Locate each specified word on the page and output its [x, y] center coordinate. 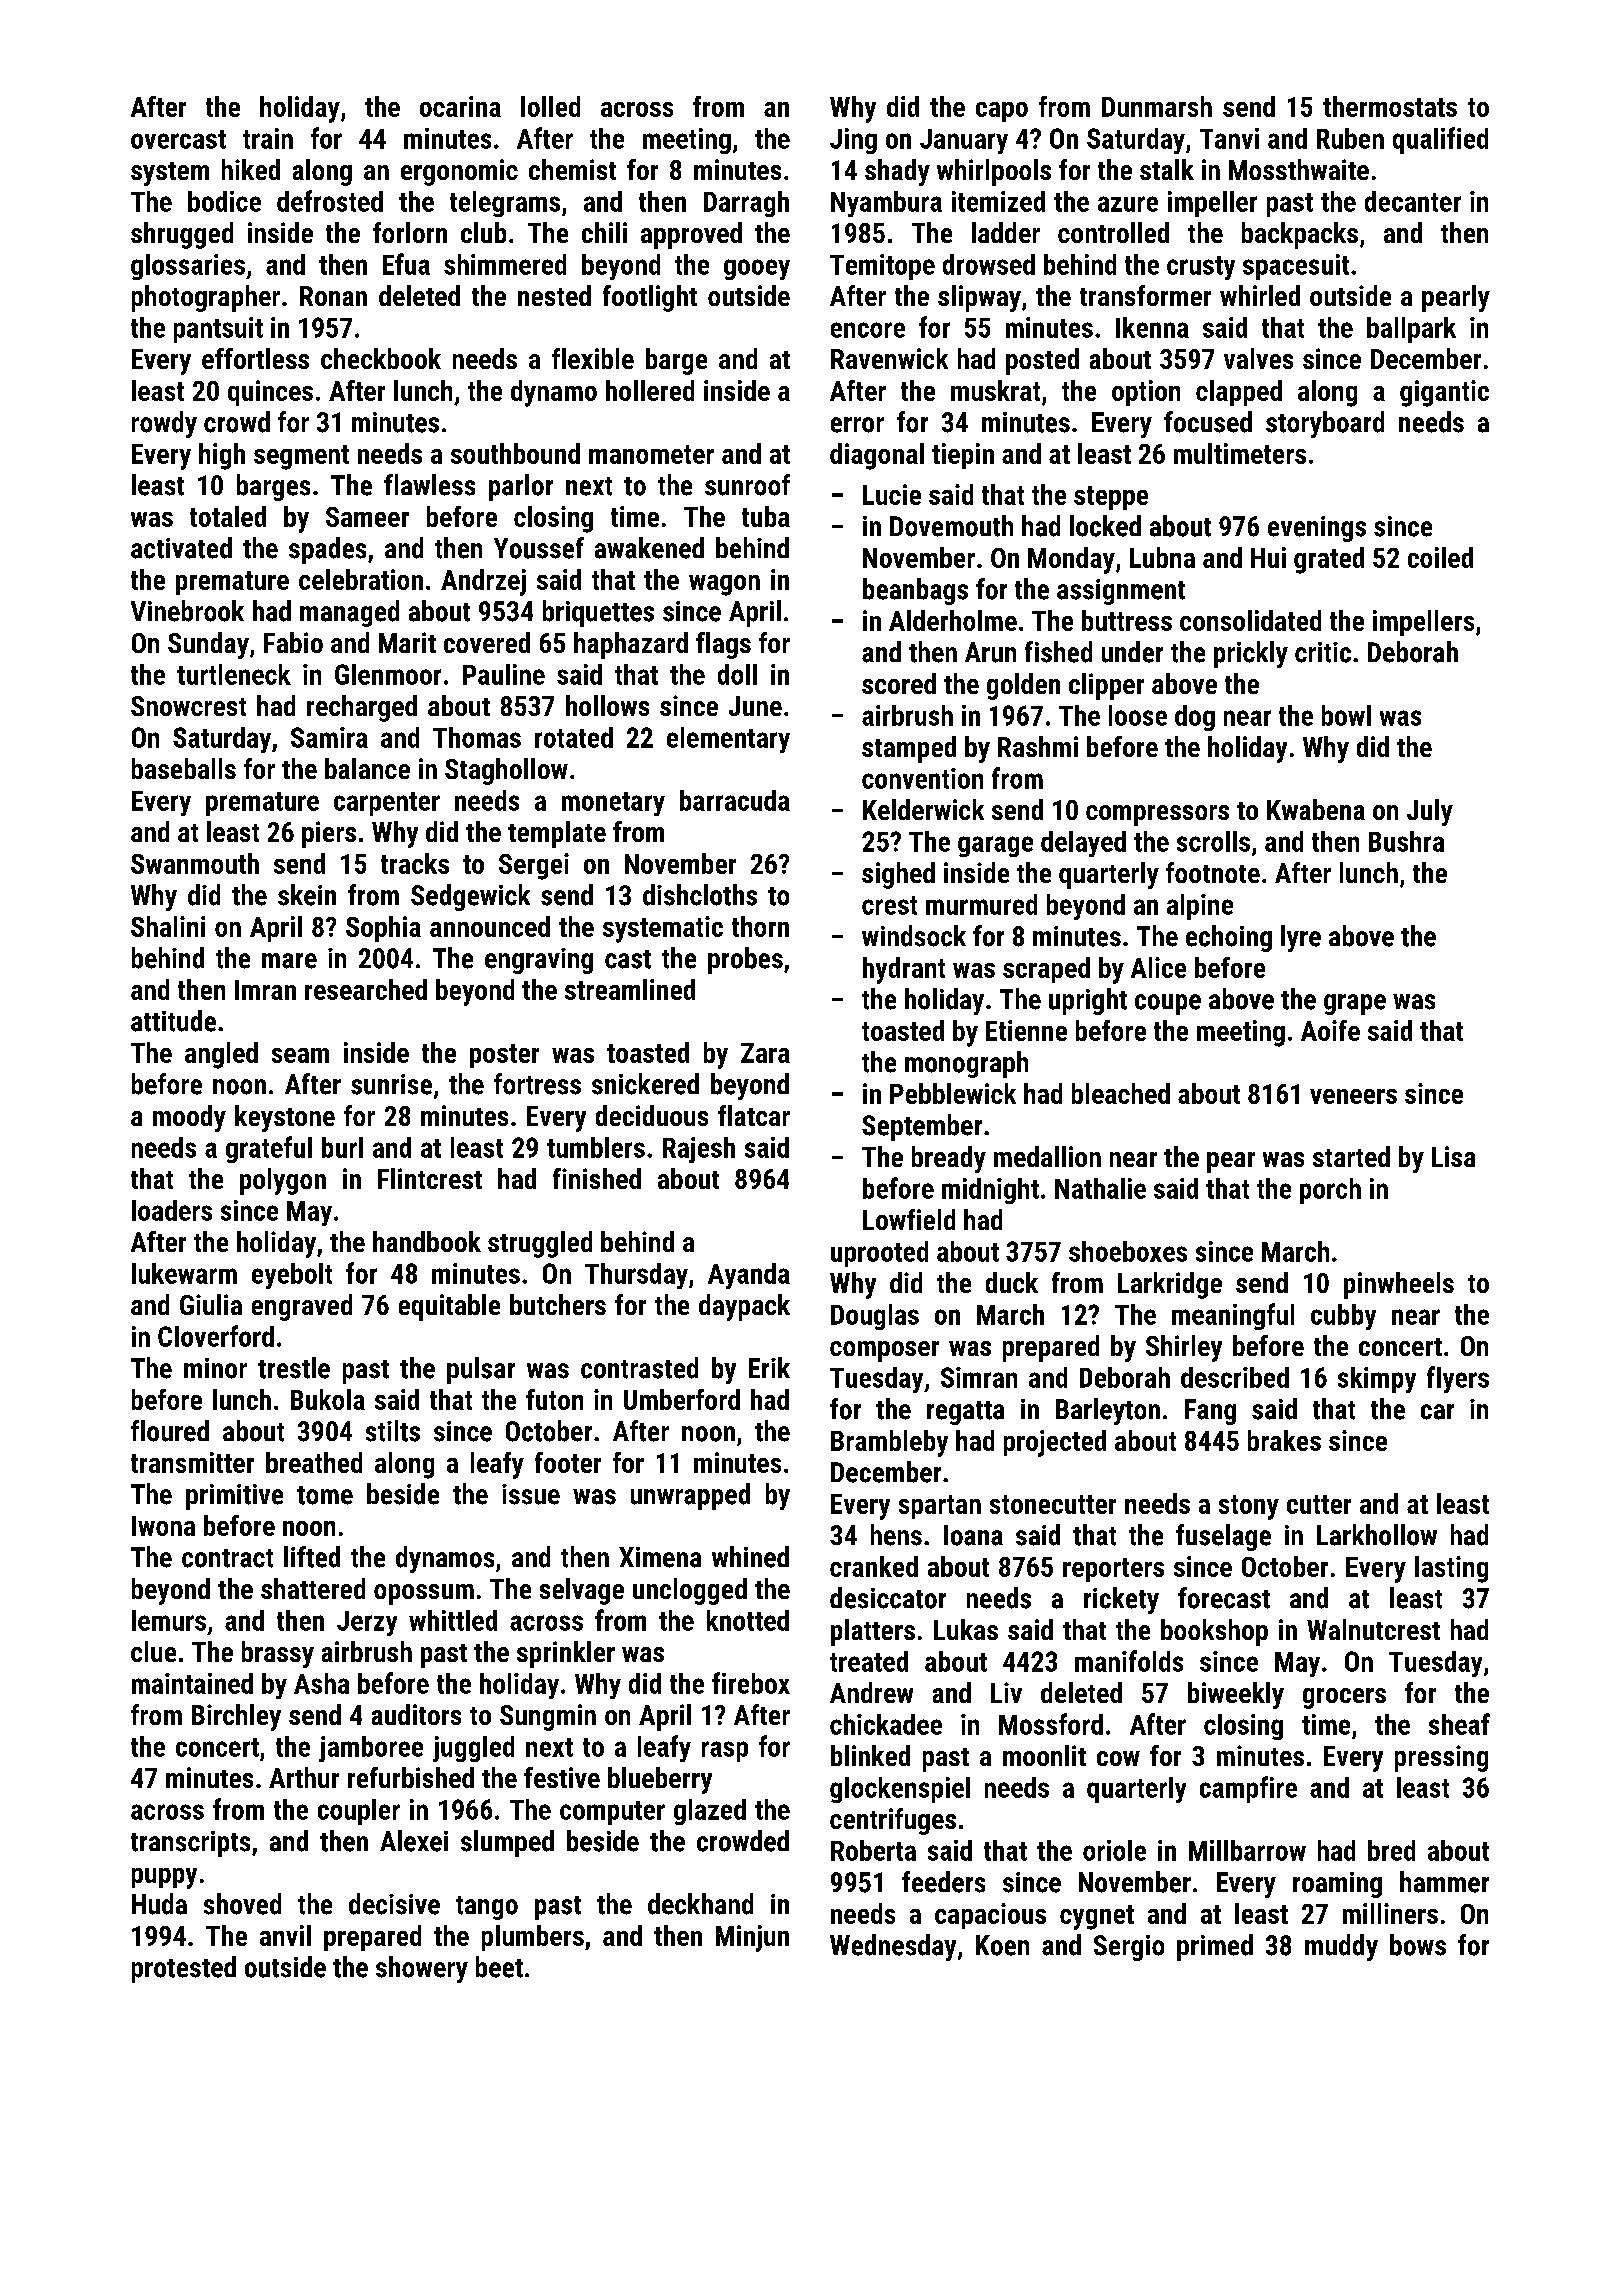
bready [949, 1159]
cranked [874, 1566]
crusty [1201, 268]
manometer [651, 454]
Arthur [304, 1777]
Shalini [168, 926]
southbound [515, 453]
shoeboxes [1128, 1251]
